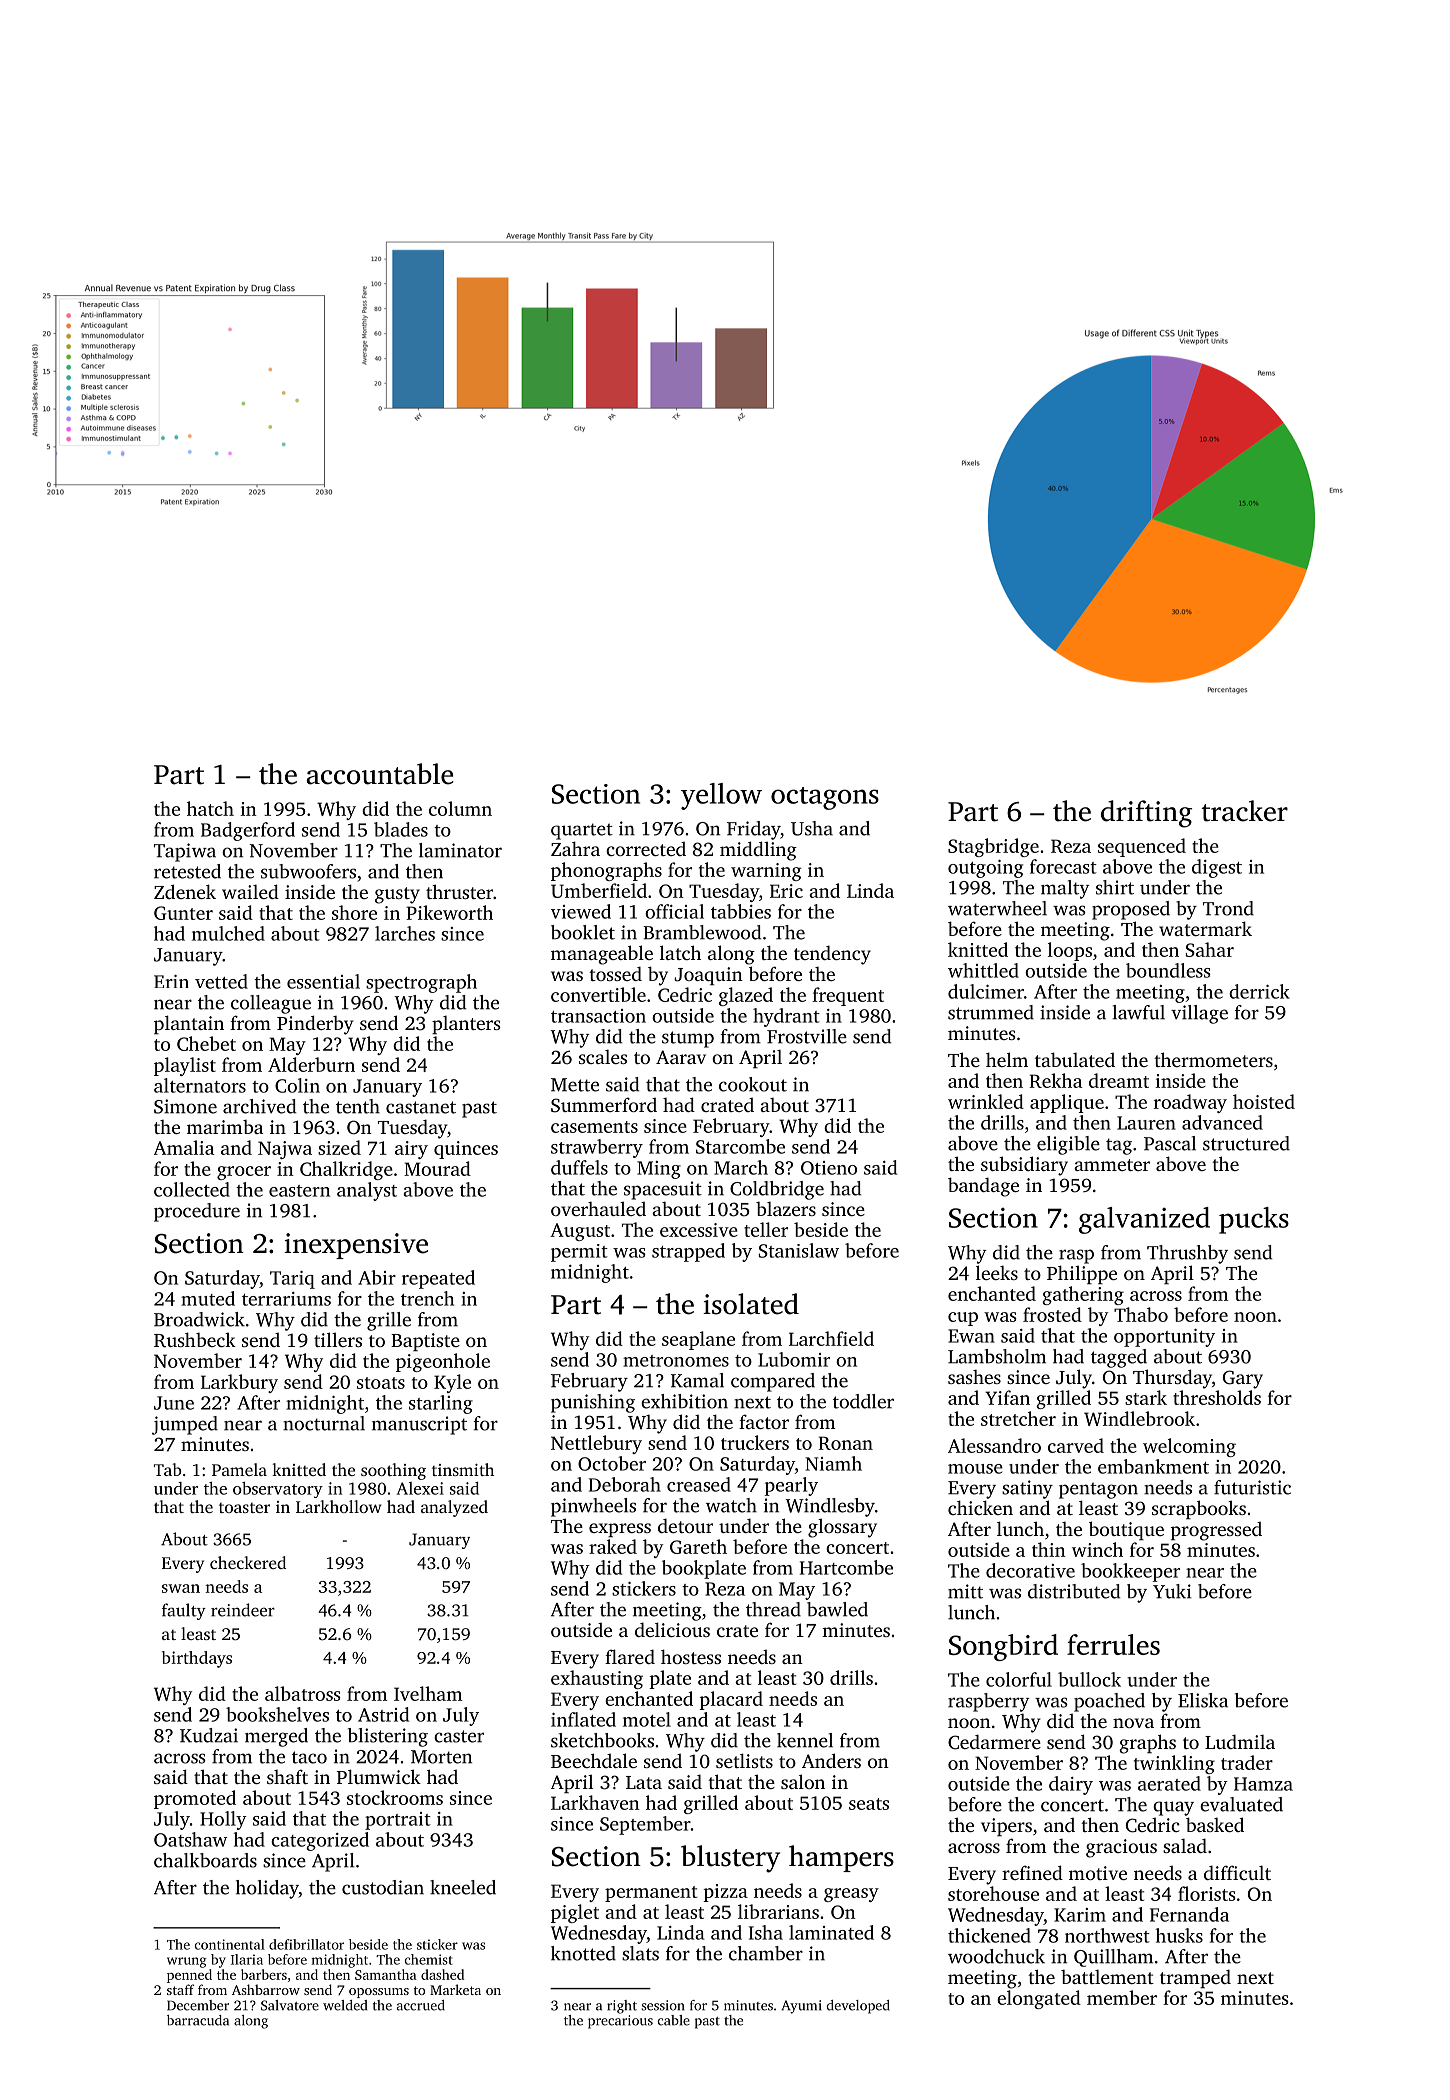  I want to click on reindeer, so click(243, 1610).
